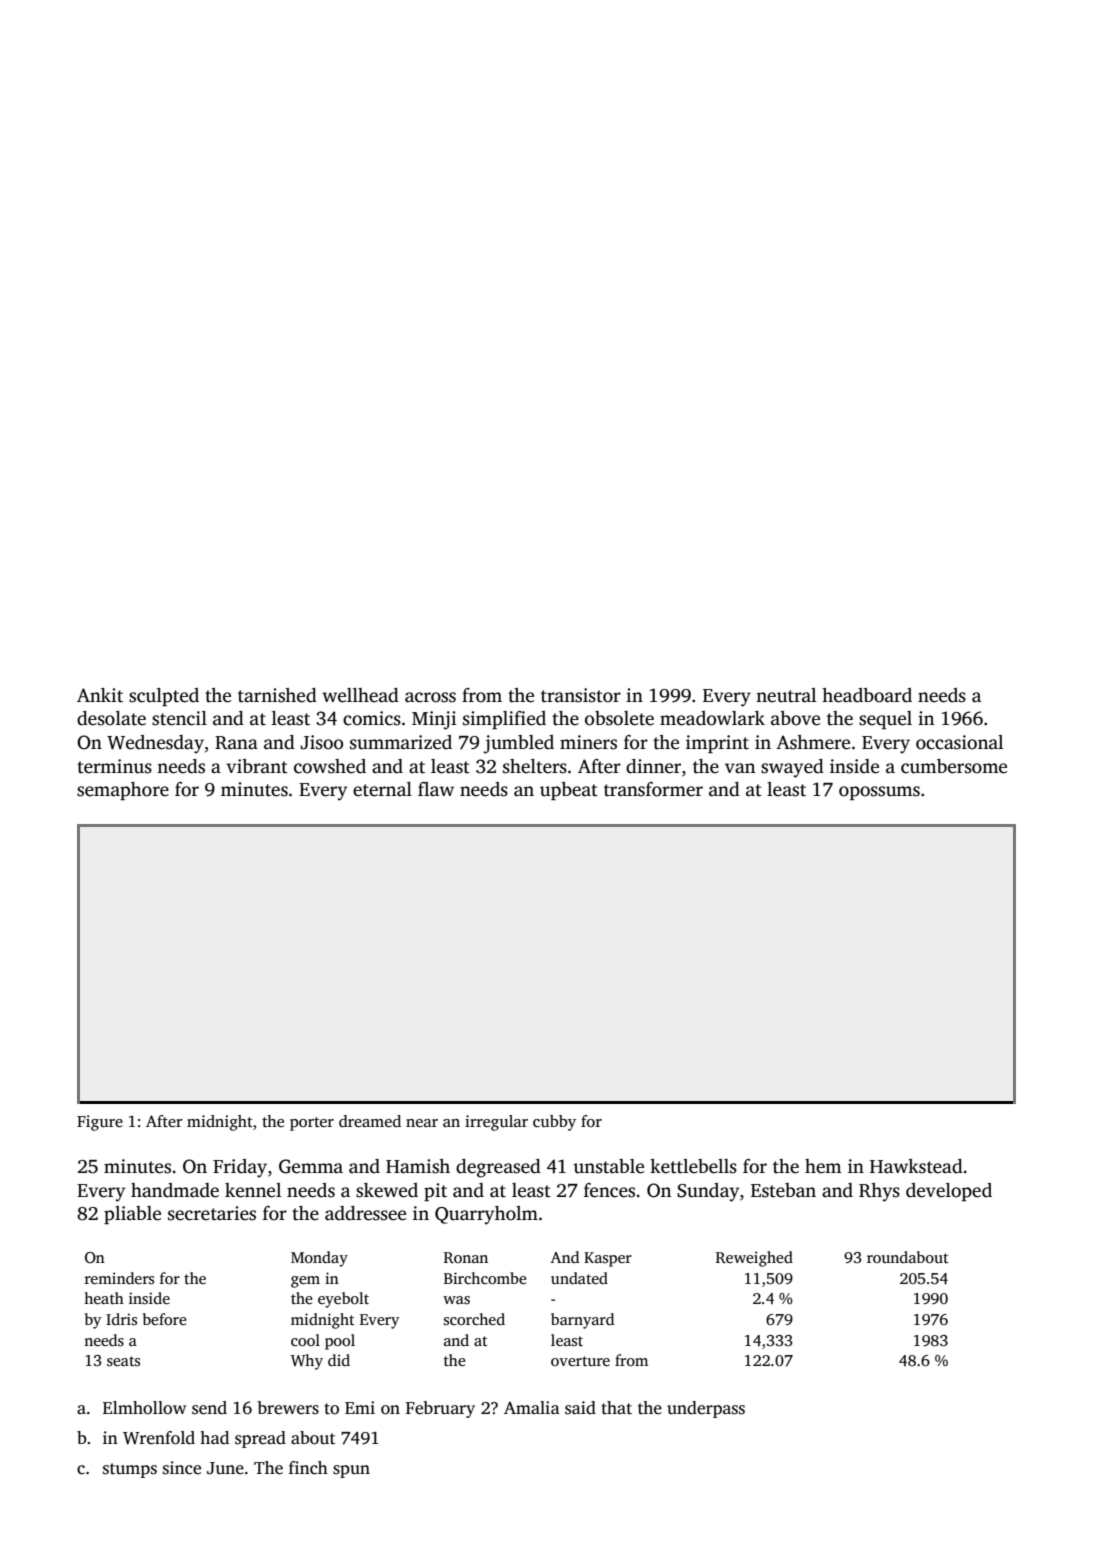 This screenshot has width=1093, height=1552. I want to click on upbeat, so click(569, 791).
